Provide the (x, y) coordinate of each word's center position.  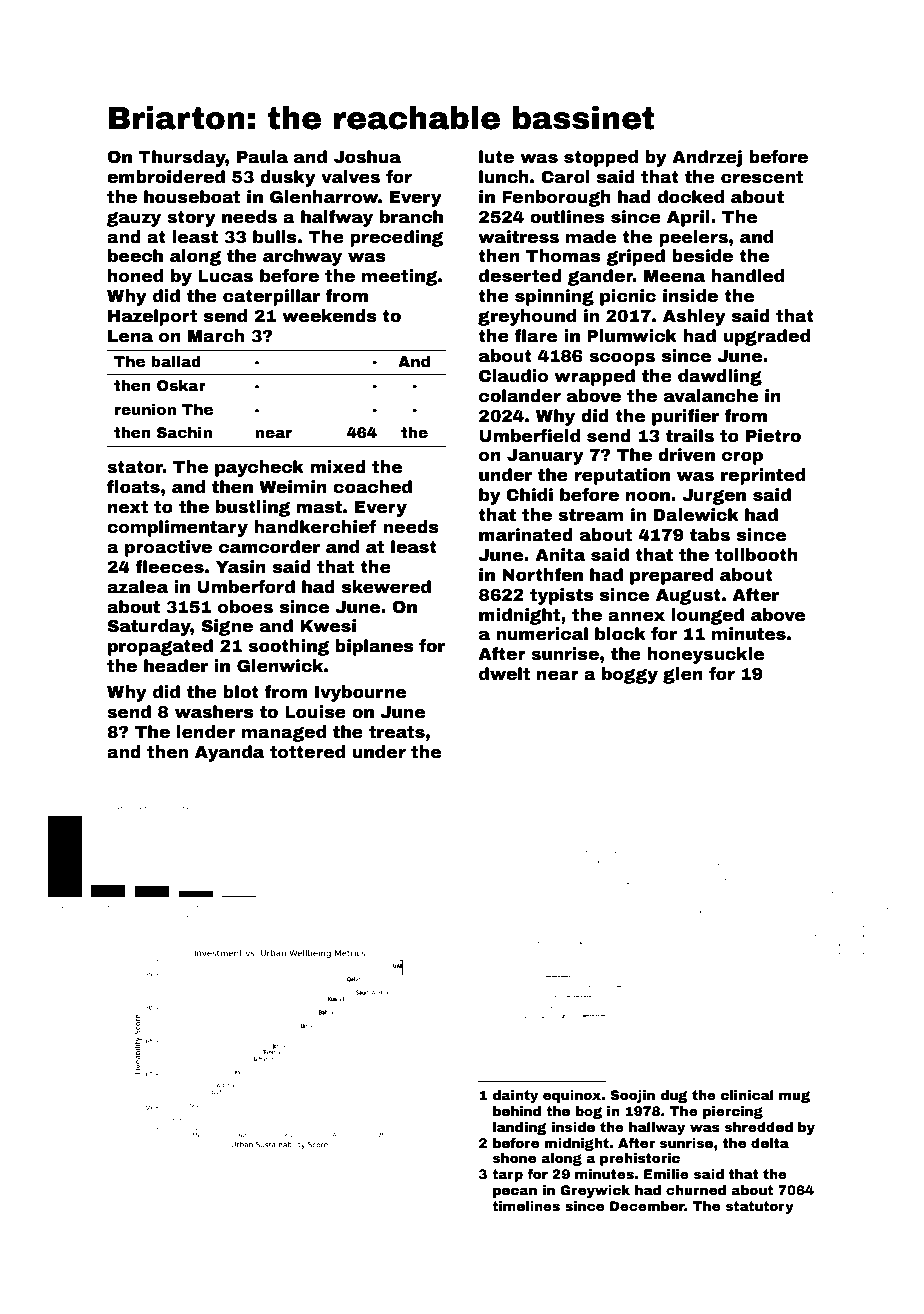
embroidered (166, 177)
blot (241, 692)
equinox (572, 1096)
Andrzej (707, 158)
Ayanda (229, 753)
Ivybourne (360, 693)
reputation (622, 476)
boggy (630, 675)
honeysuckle (706, 655)
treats (397, 732)
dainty (515, 1096)
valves (350, 177)
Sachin (184, 432)
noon (648, 496)
